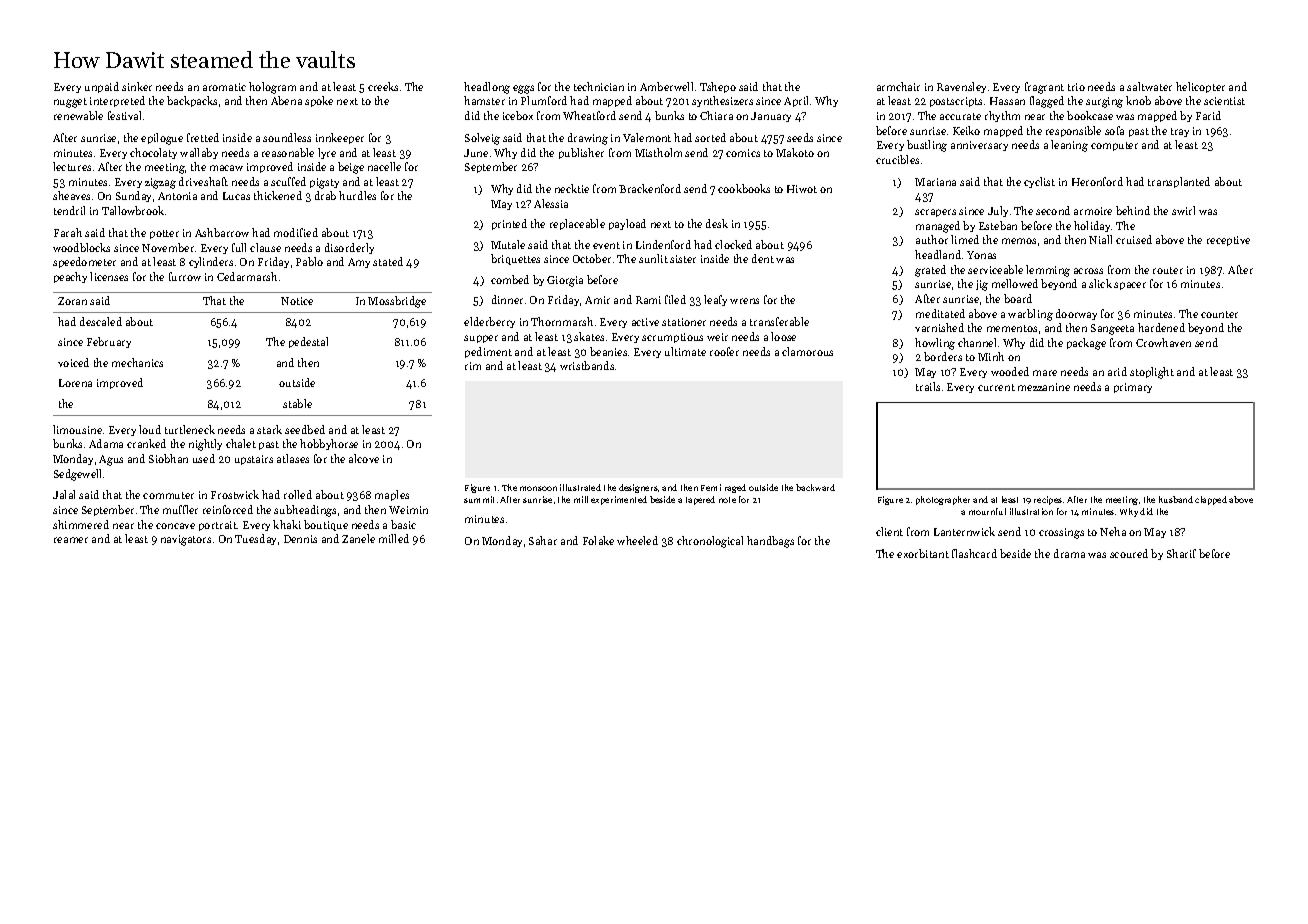 The height and width of the screenshot is (924, 1308). I want to click on Amberwell, so click(666, 86).
